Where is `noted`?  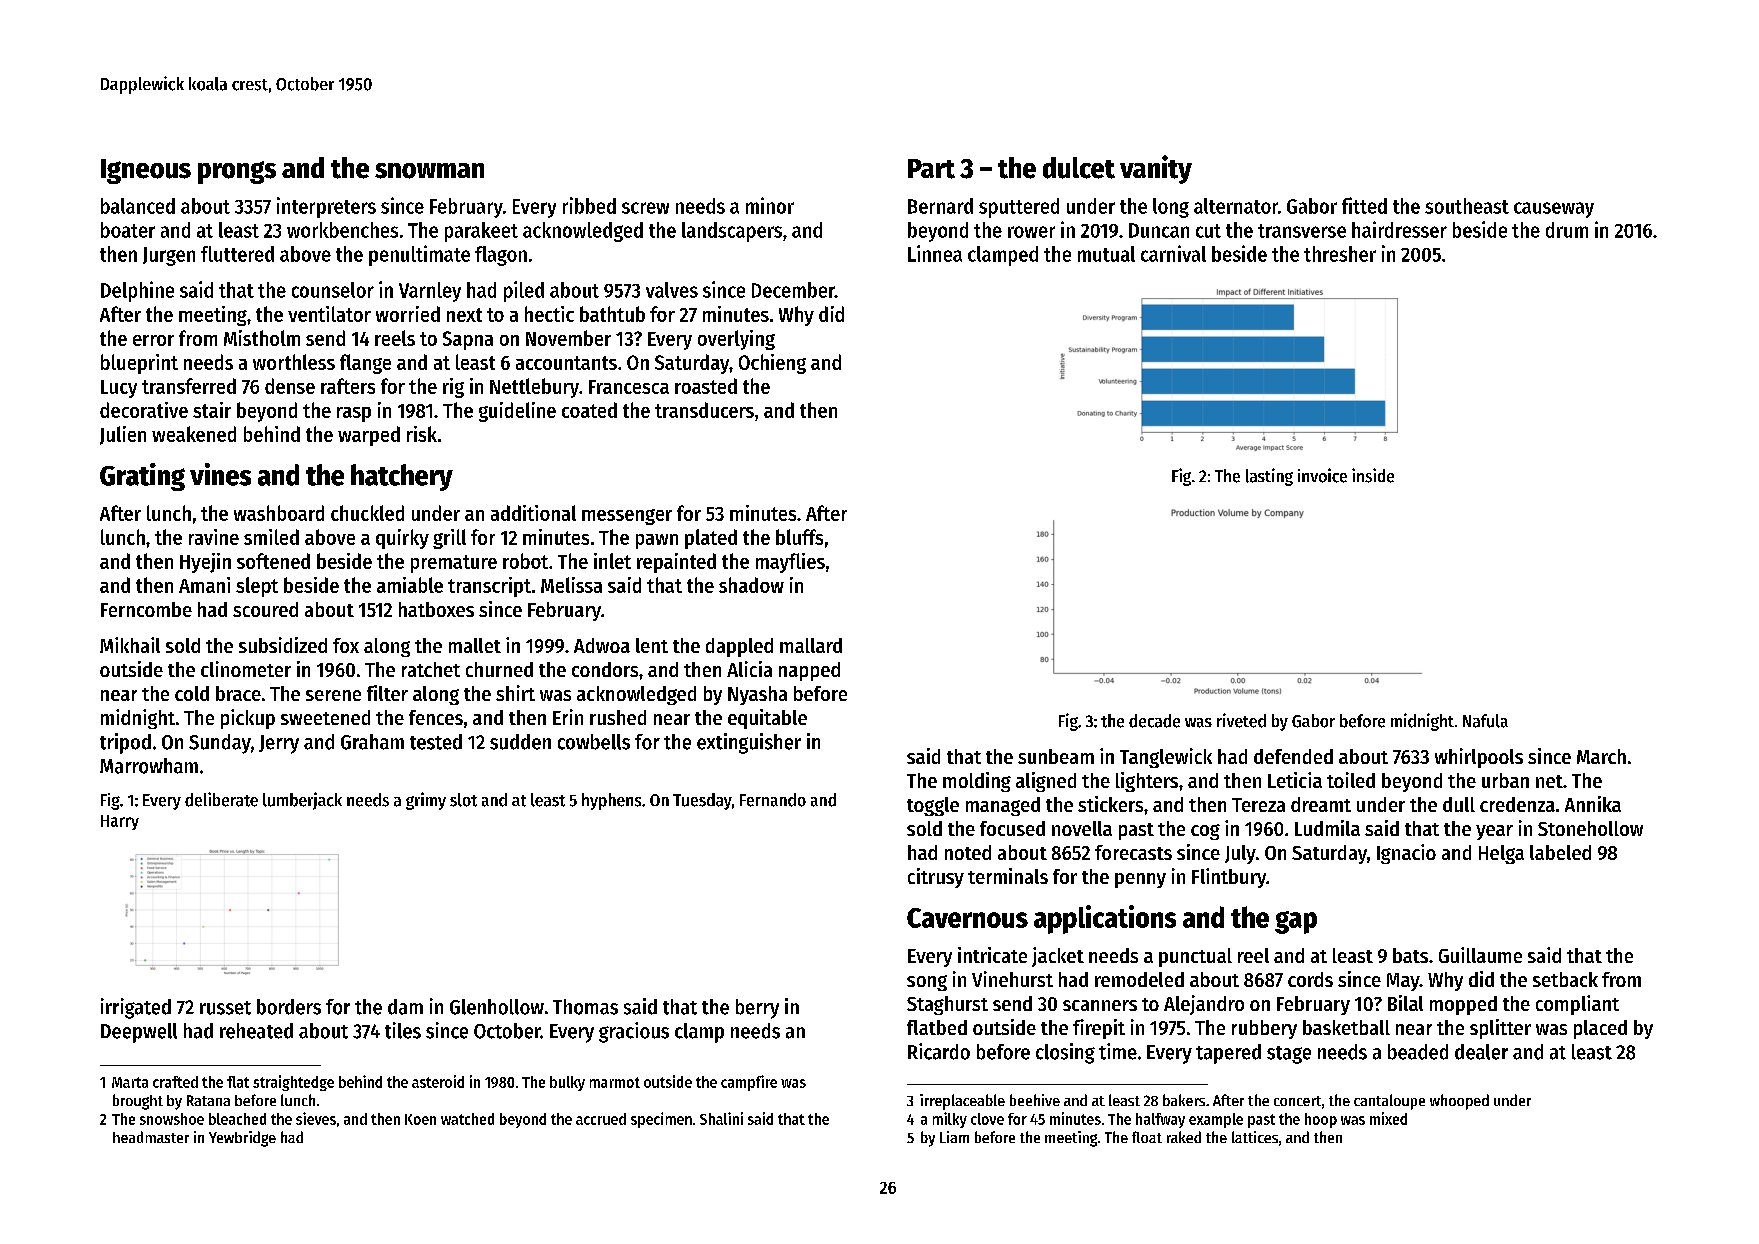
noted is located at coordinates (968, 852).
